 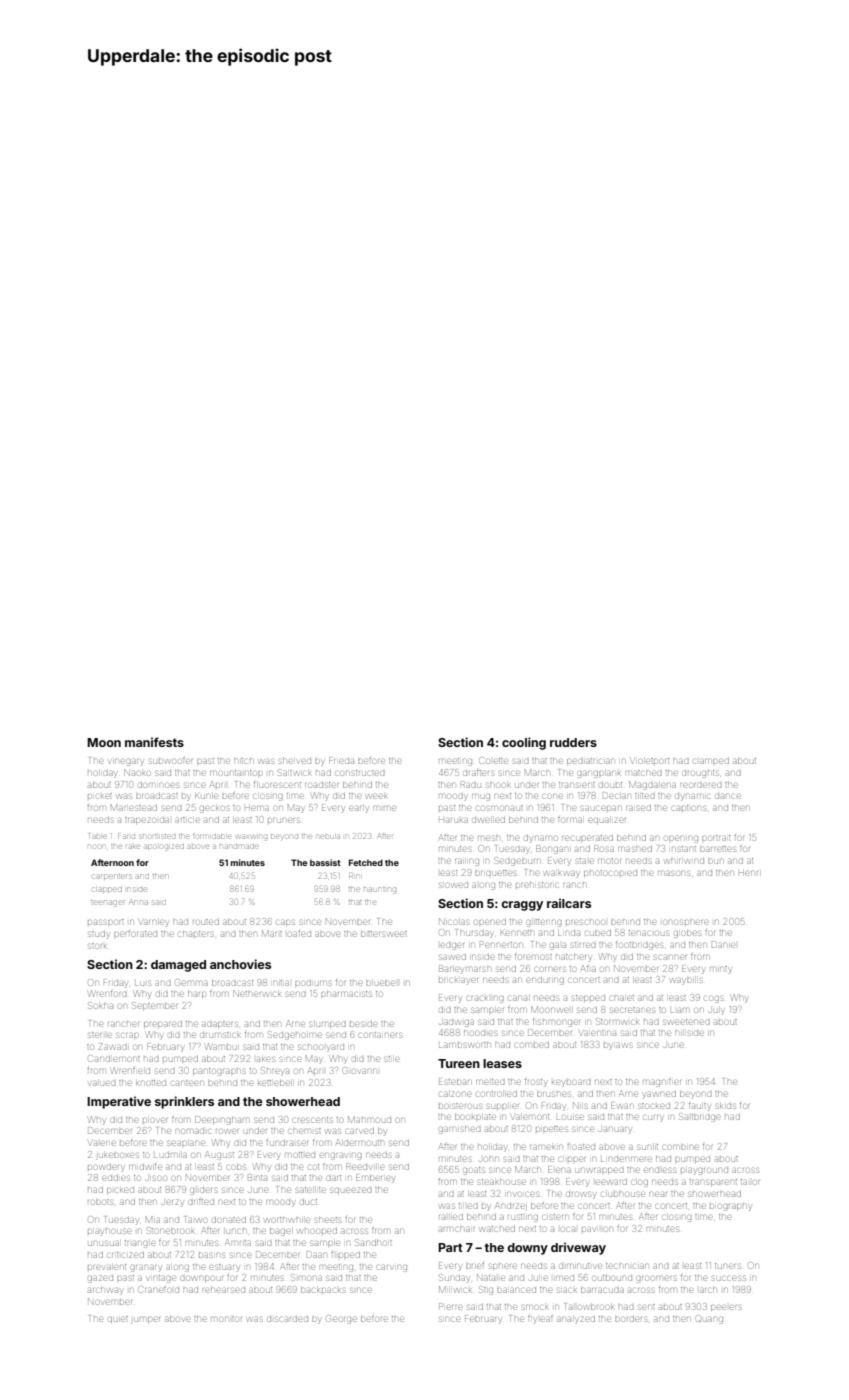 I want to click on bittersweet, so click(x=384, y=934).
